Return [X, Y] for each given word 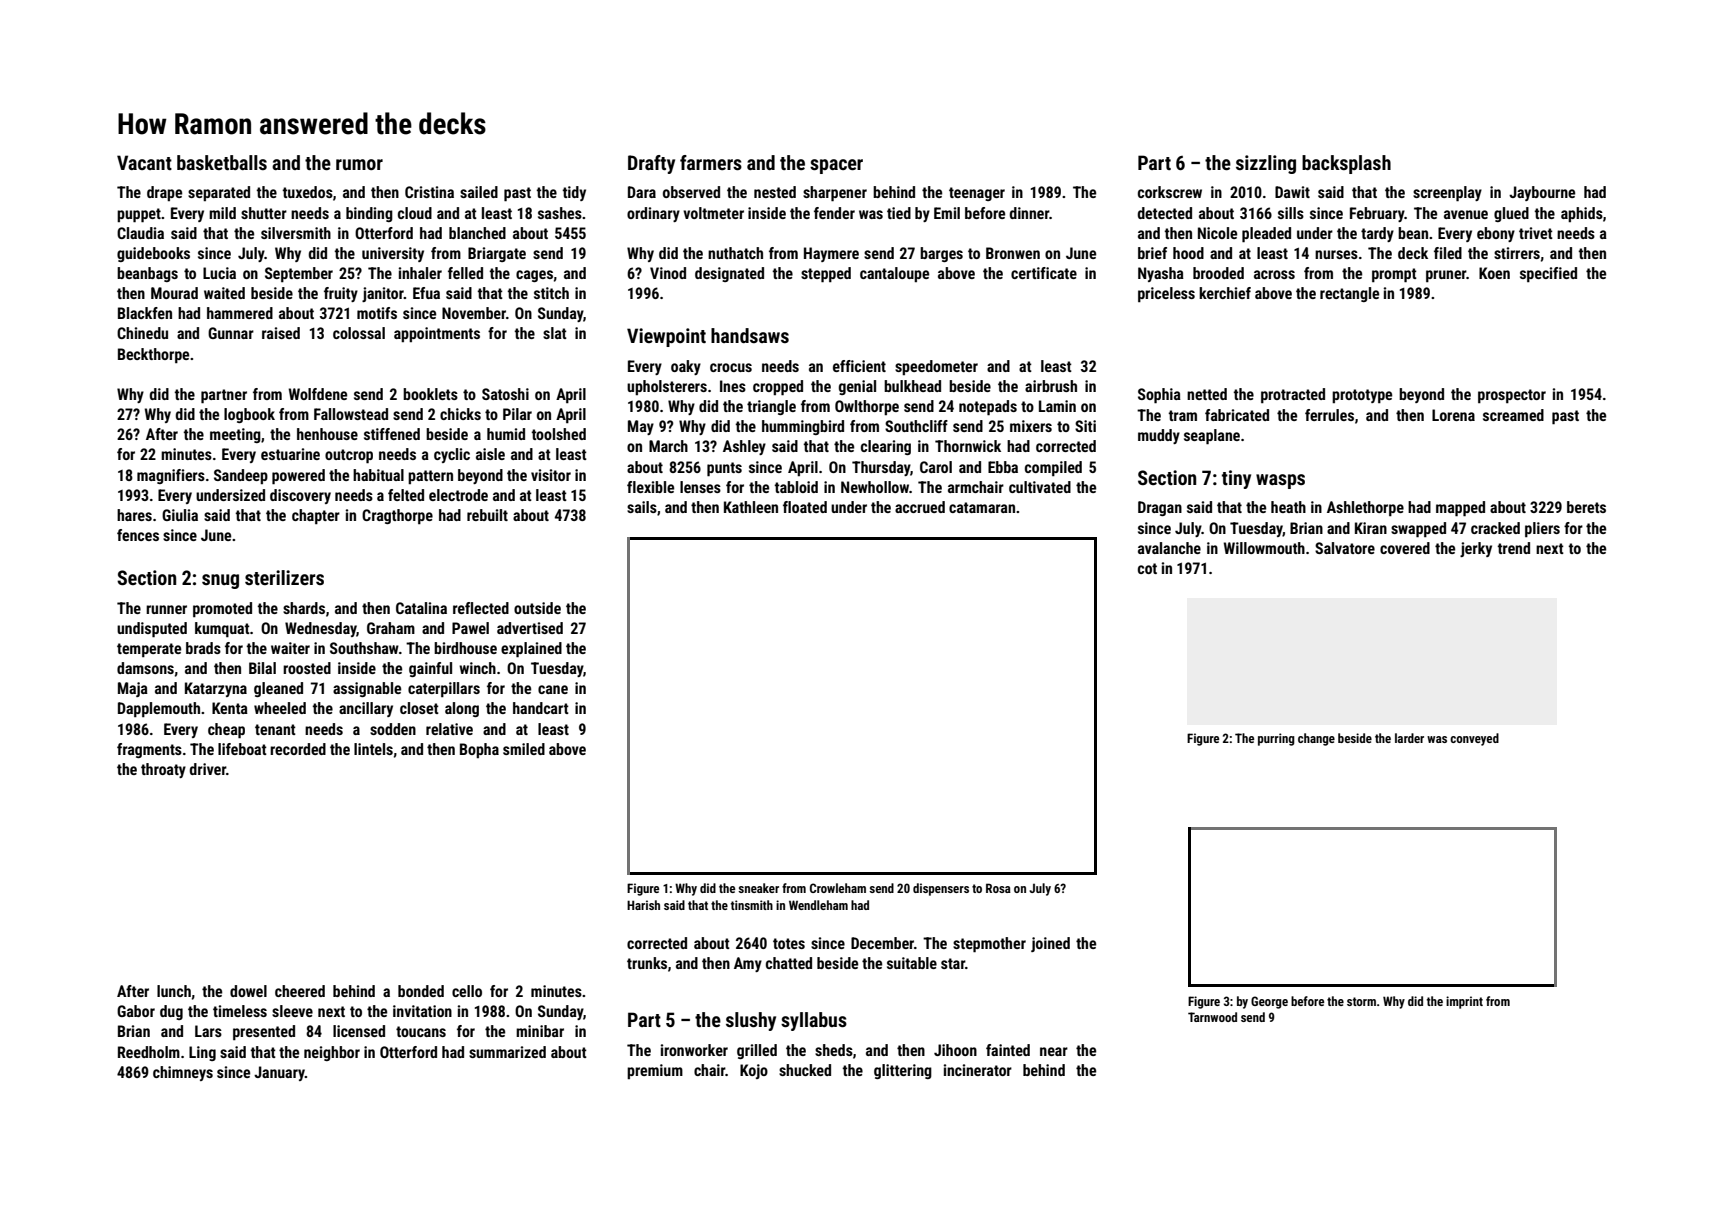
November [474, 313]
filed [1448, 253]
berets [1586, 507]
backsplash [1346, 164]
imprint [1464, 1002]
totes [789, 943]
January [279, 1073]
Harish [643, 905]
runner [166, 609]
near [1054, 1051]
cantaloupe [894, 274]
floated [805, 507]
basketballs [222, 162]
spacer [836, 166]
